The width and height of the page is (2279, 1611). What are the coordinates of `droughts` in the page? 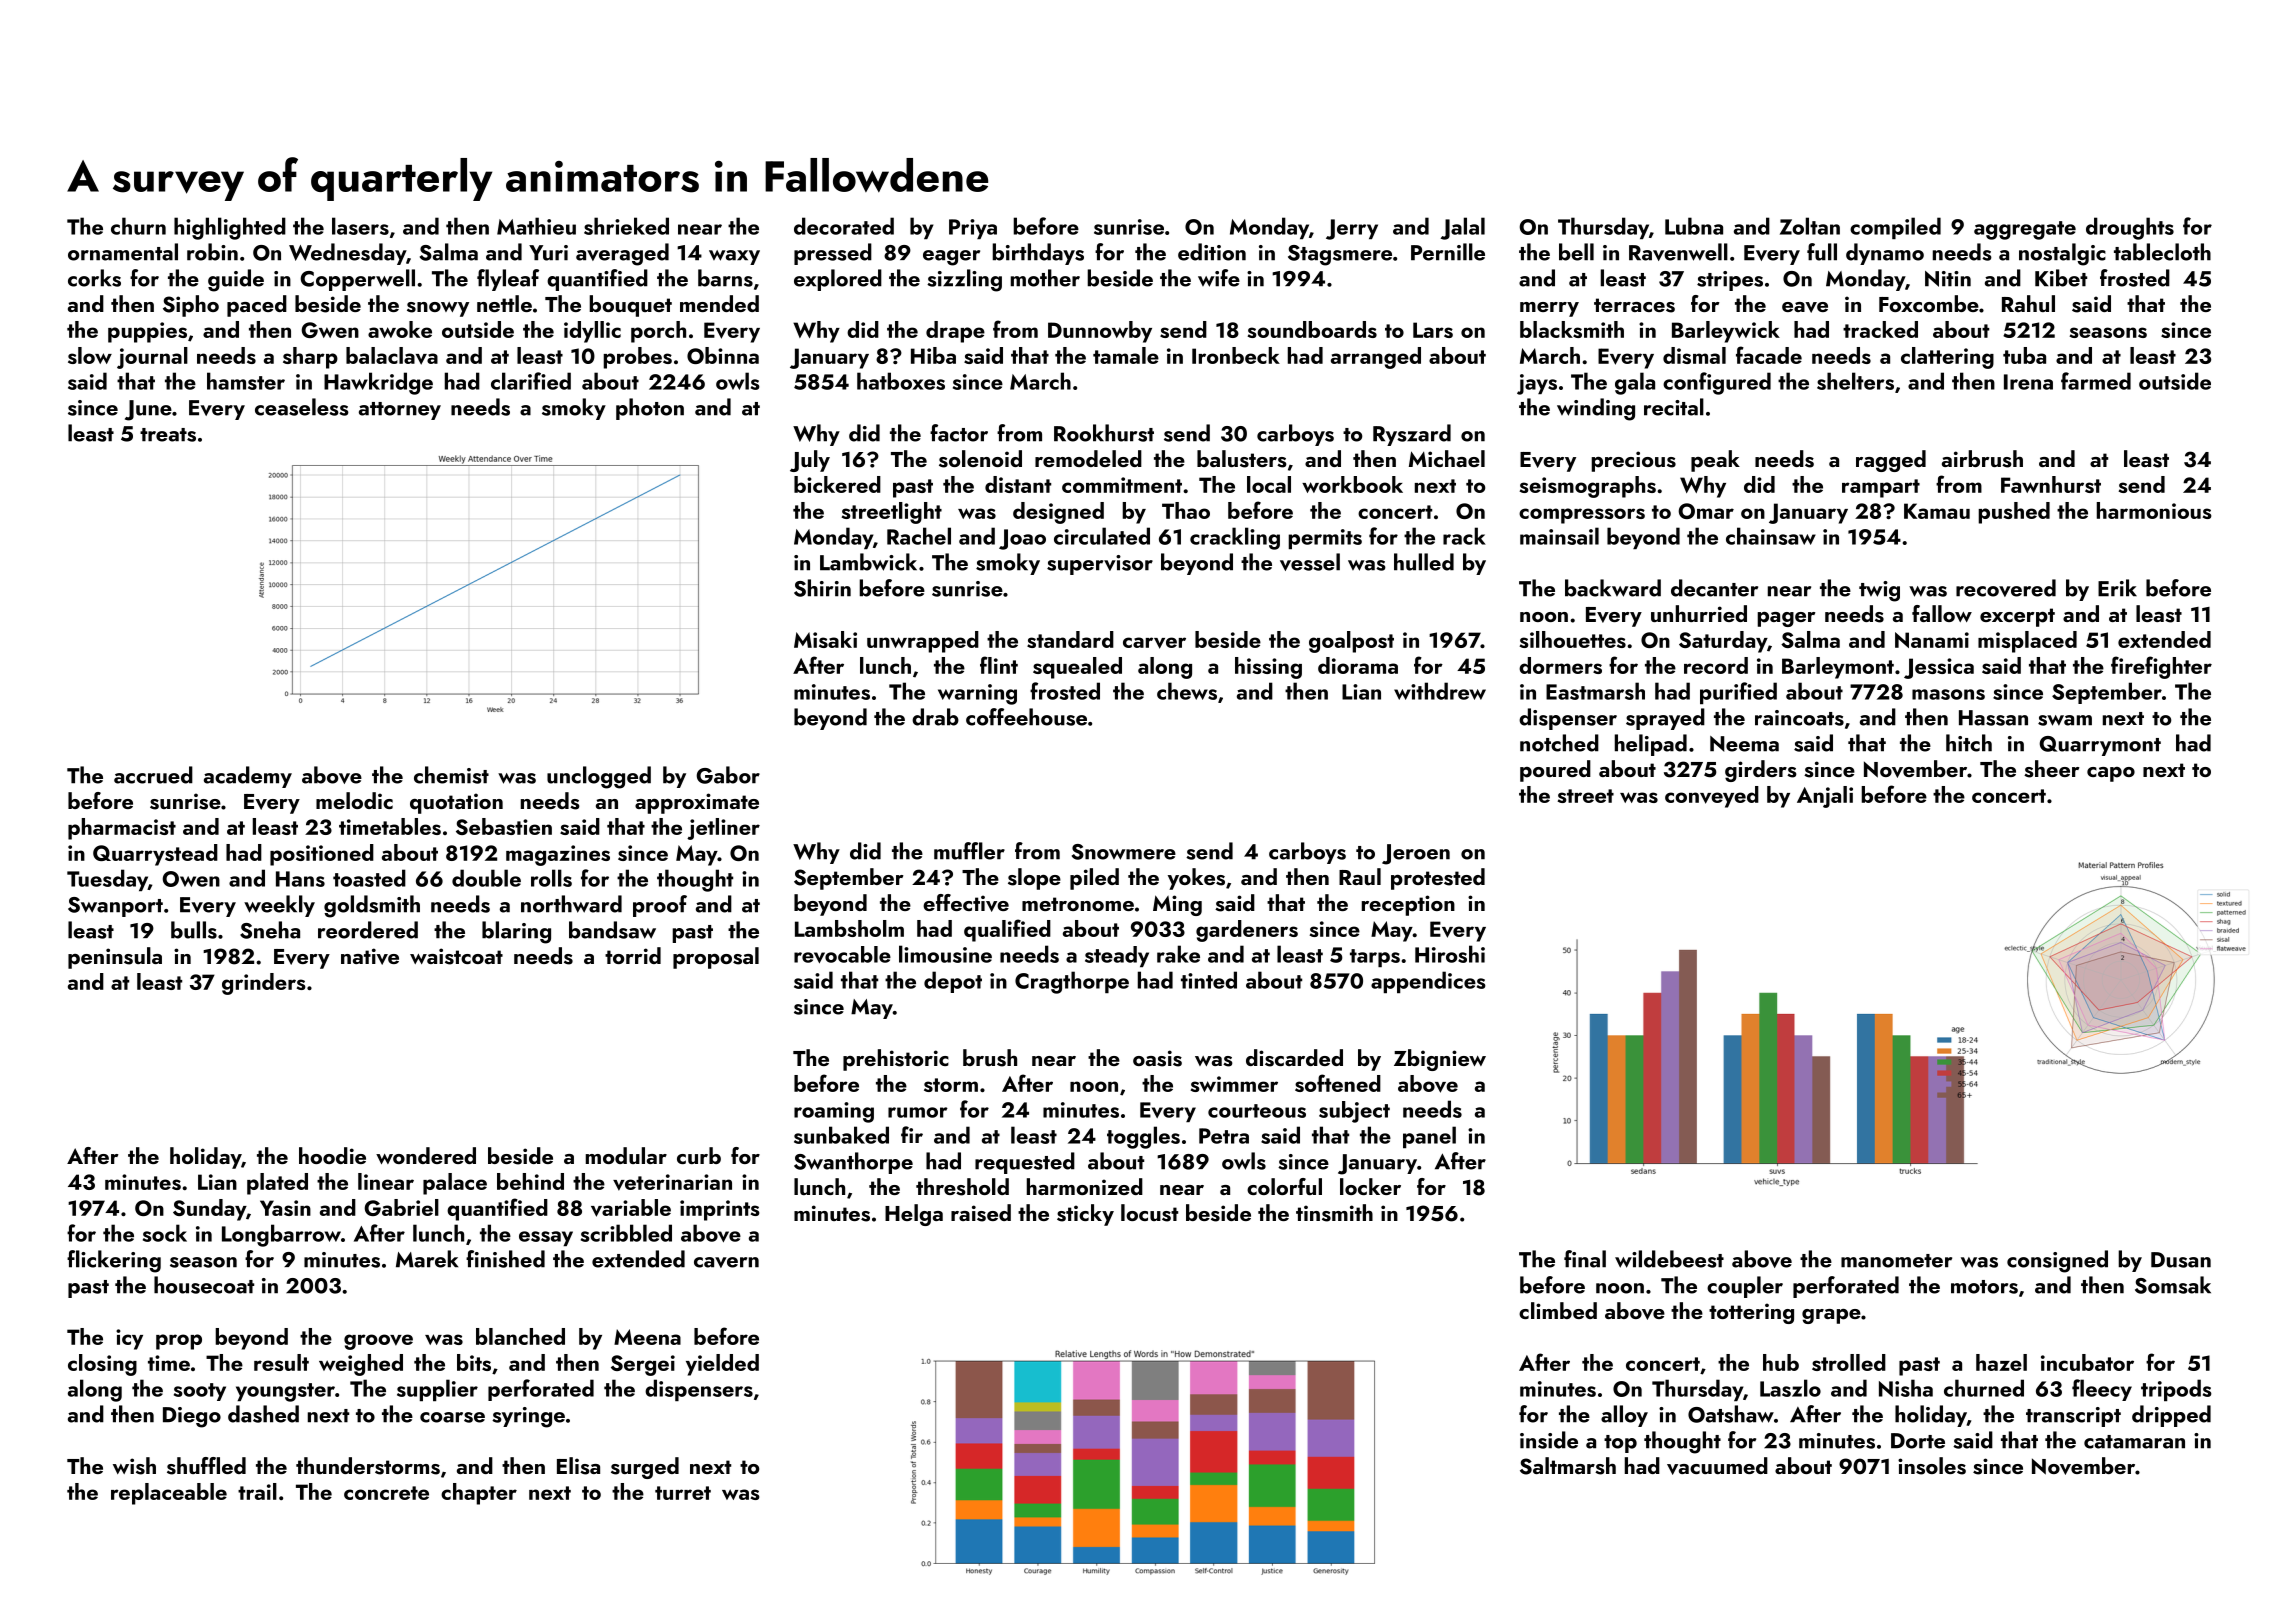 It's located at (2130, 228).
